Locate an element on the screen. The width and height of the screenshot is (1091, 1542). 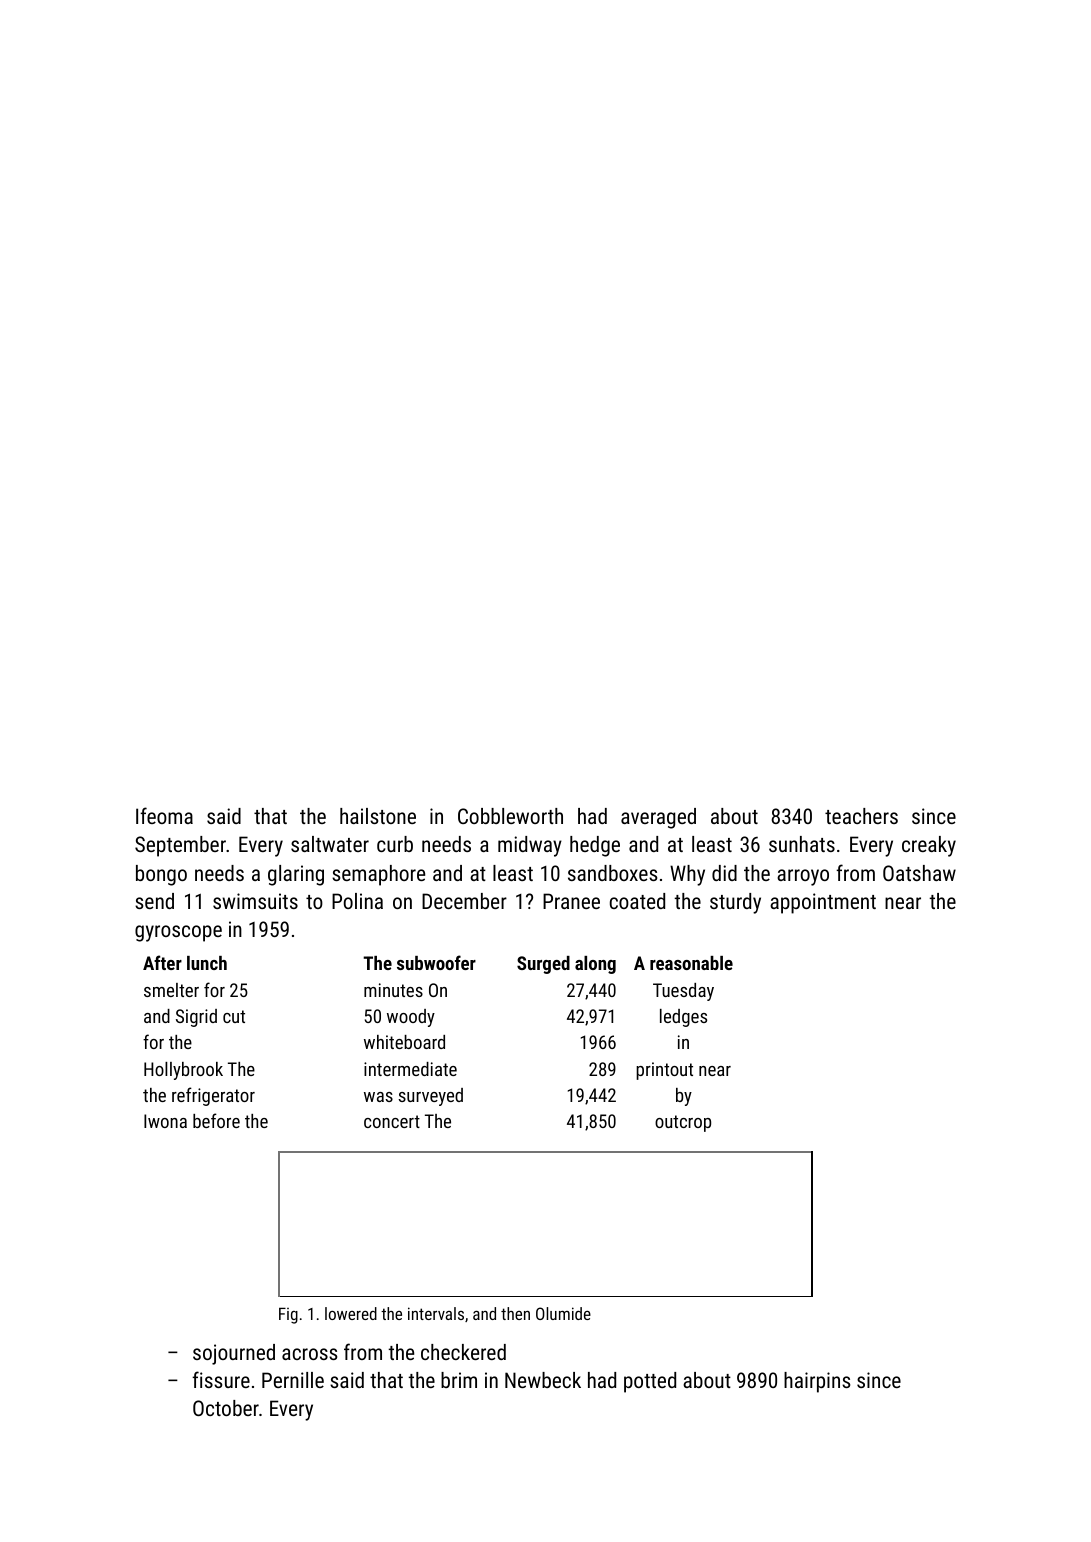
potted is located at coordinates (650, 1382).
